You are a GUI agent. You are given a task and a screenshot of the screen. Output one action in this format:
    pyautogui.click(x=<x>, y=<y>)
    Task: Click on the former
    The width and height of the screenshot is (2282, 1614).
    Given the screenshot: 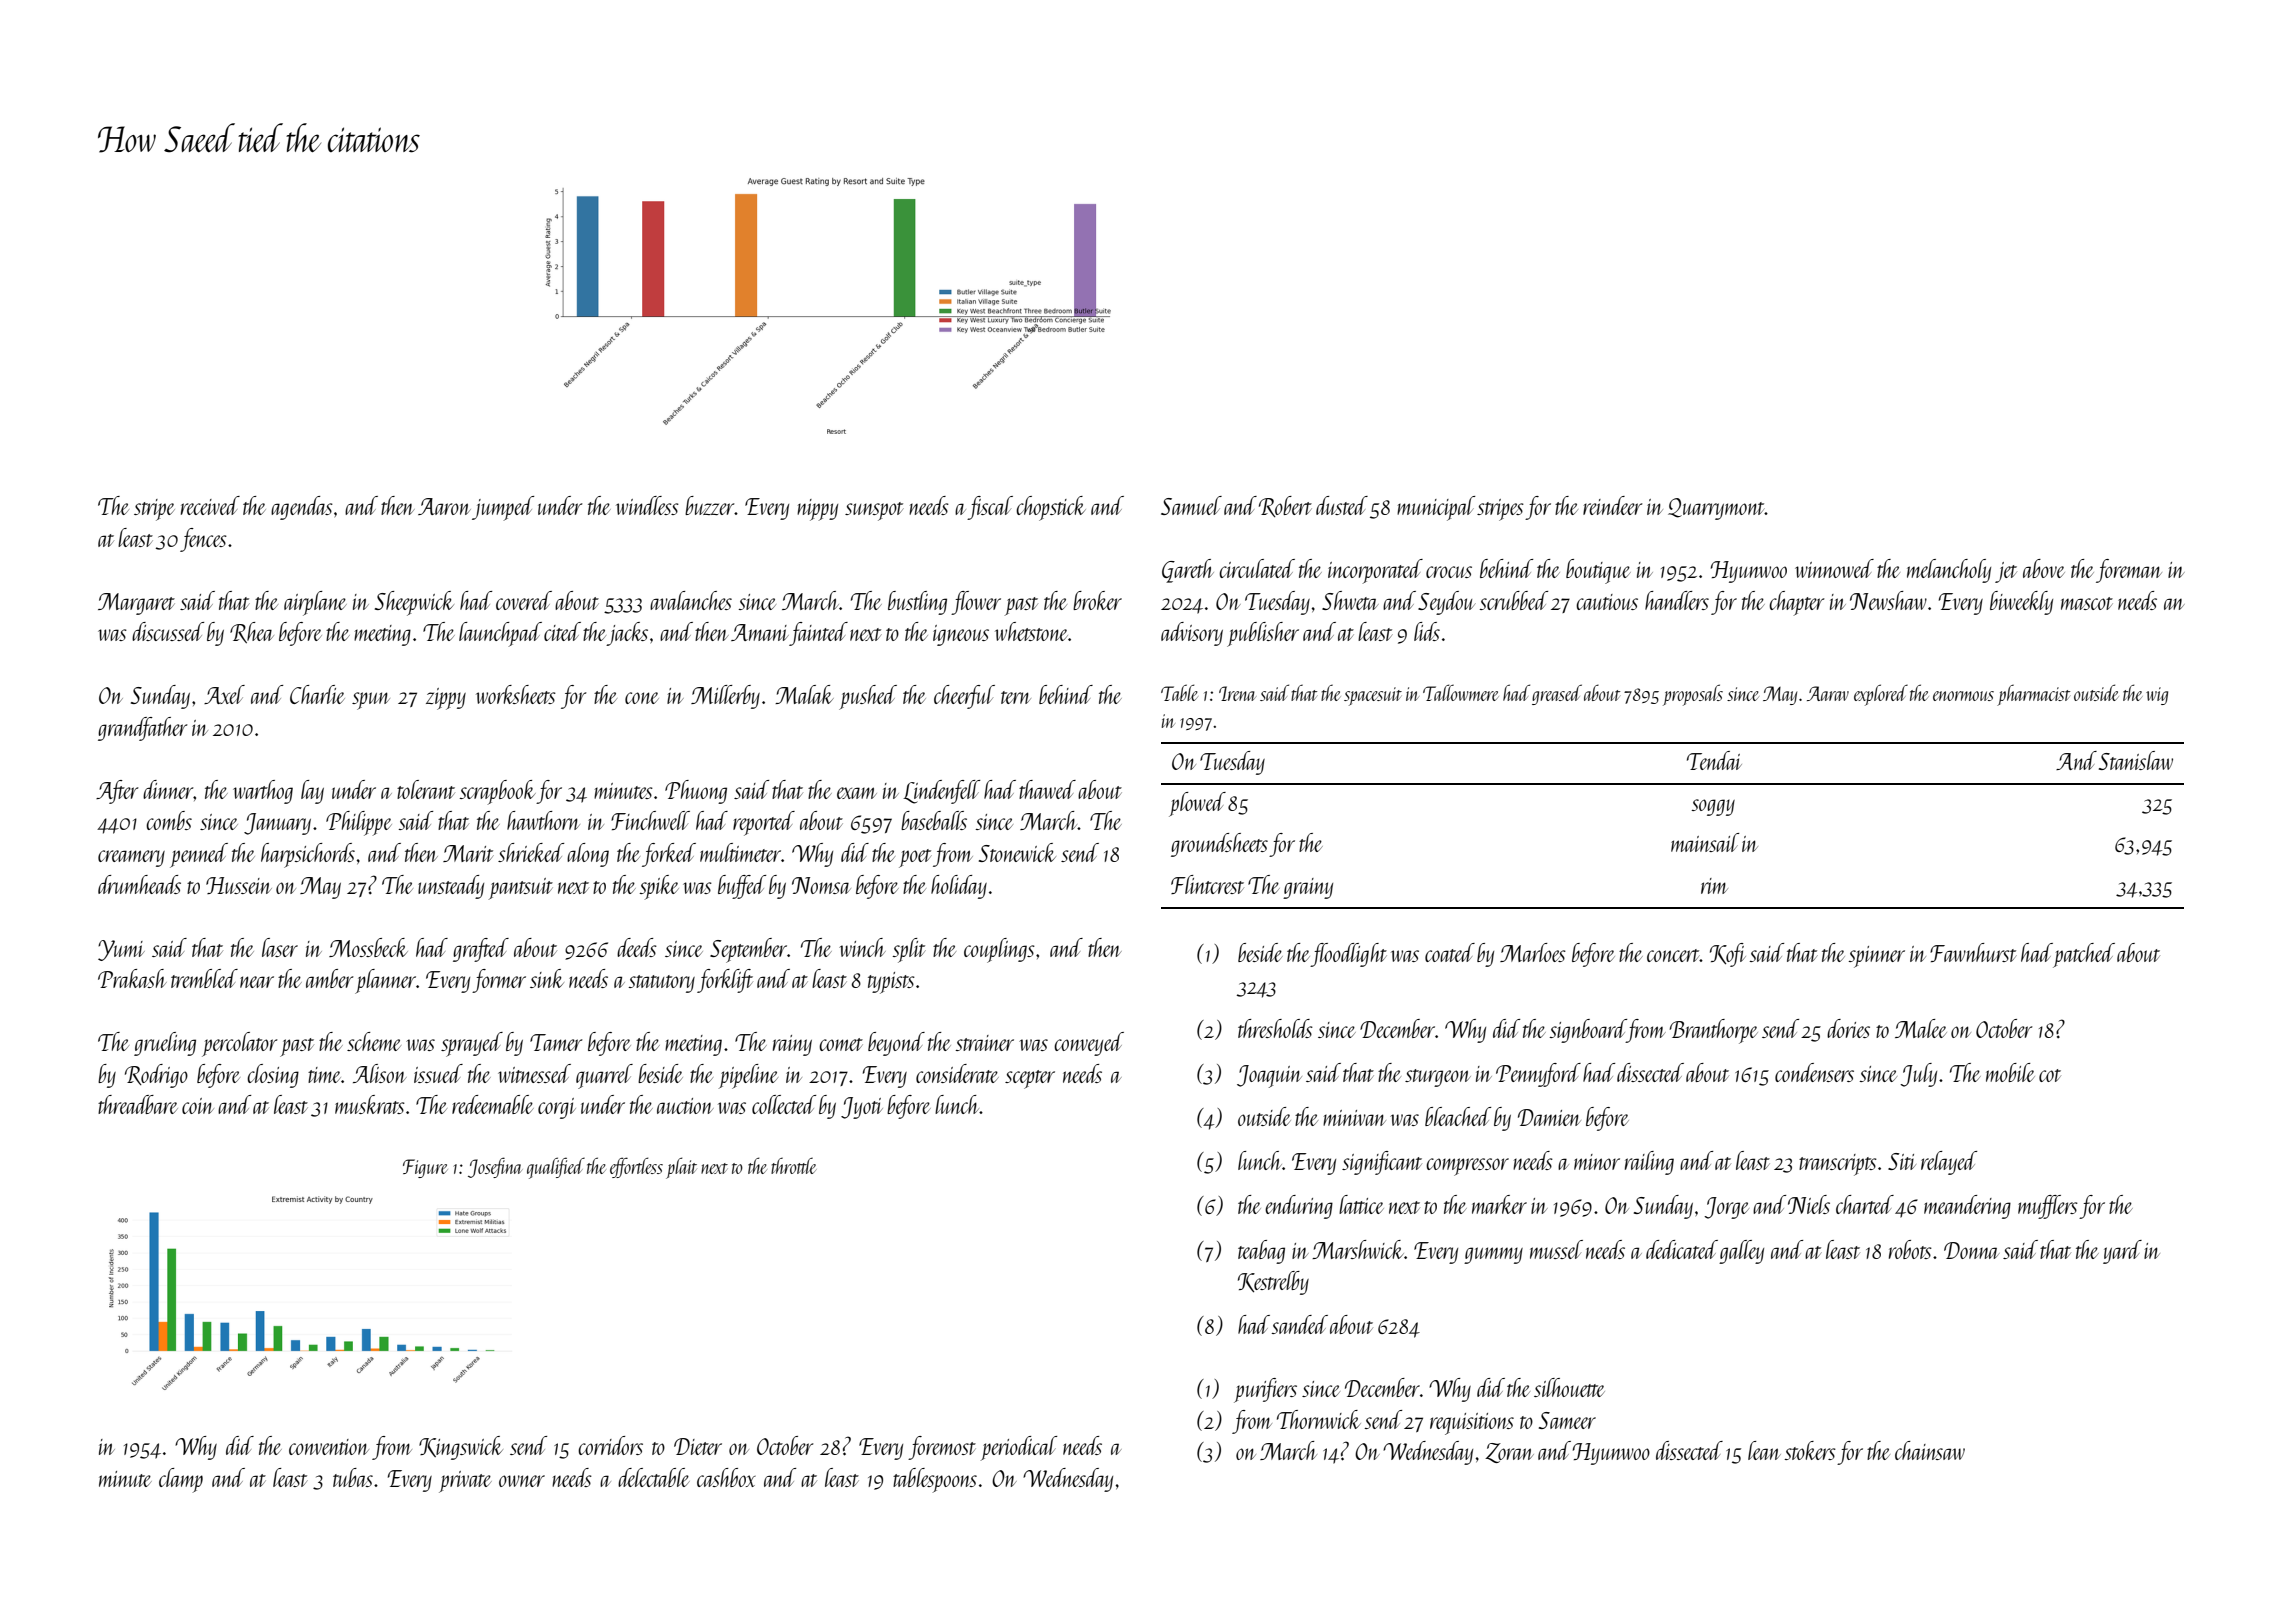 What is the action you would take?
    pyautogui.click(x=499, y=981)
